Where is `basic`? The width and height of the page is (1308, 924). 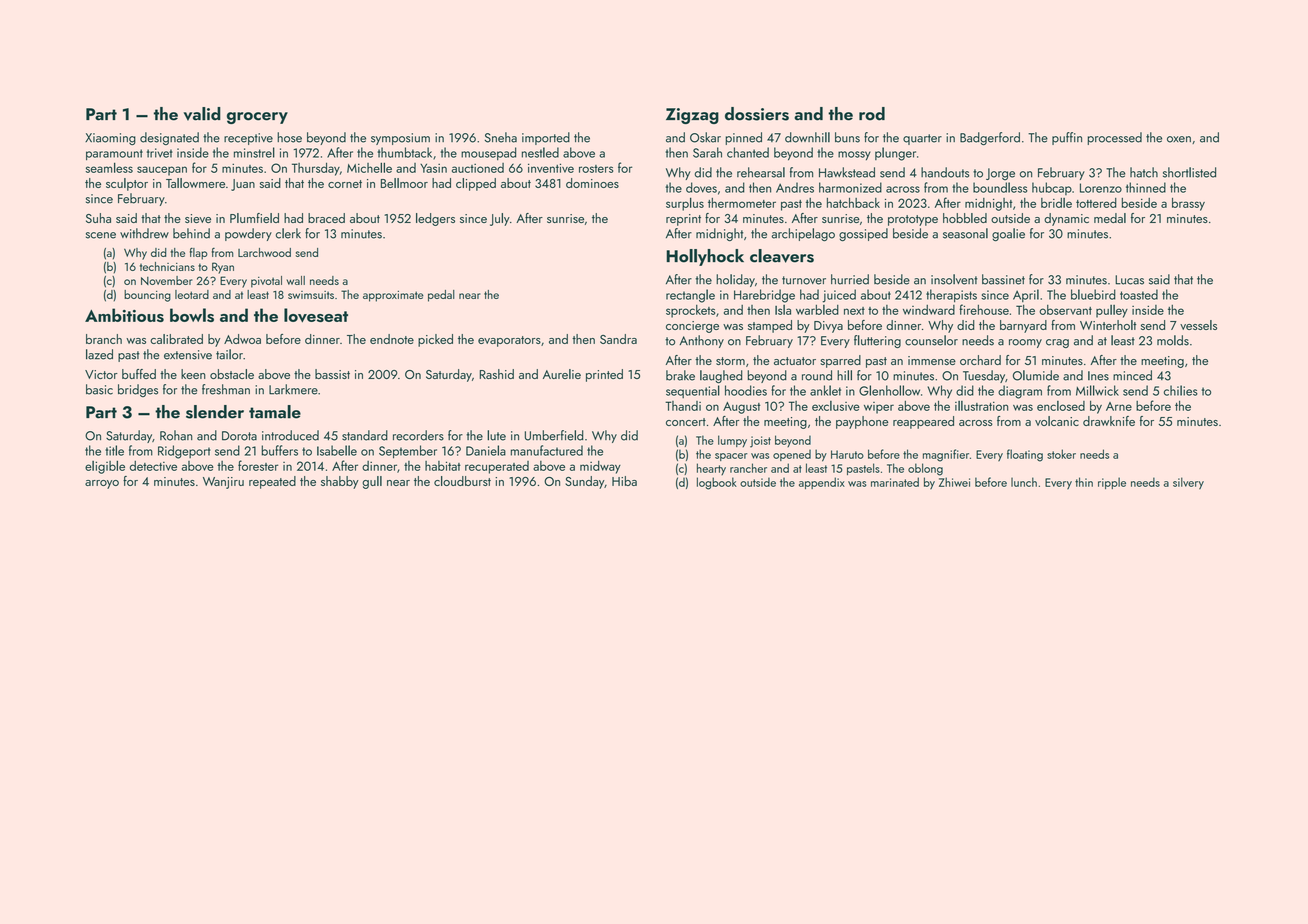
basic is located at coordinates (99, 389).
